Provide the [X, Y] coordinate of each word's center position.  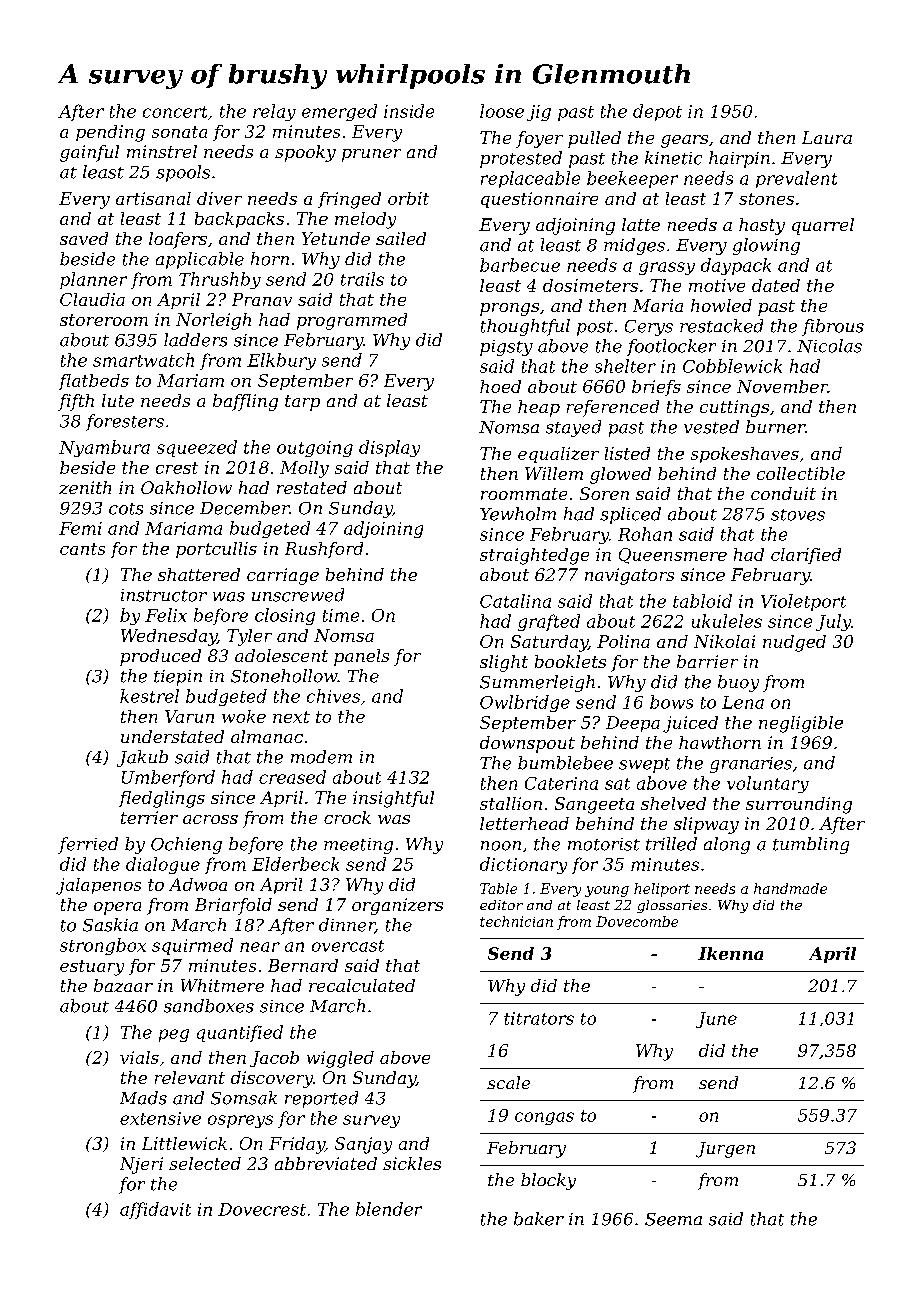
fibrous [833, 327]
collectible [801, 473]
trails [362, 279]
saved [84, 238]
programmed [352, 321]
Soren [604, 493]
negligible [801, 724]
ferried [88, 845]
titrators [539, 1018]
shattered [199, 574]
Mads [143, 1098]
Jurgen [725, 1150]
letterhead [524, 823]
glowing [766, 246]
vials [139, 1057]
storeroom [104, 320]
